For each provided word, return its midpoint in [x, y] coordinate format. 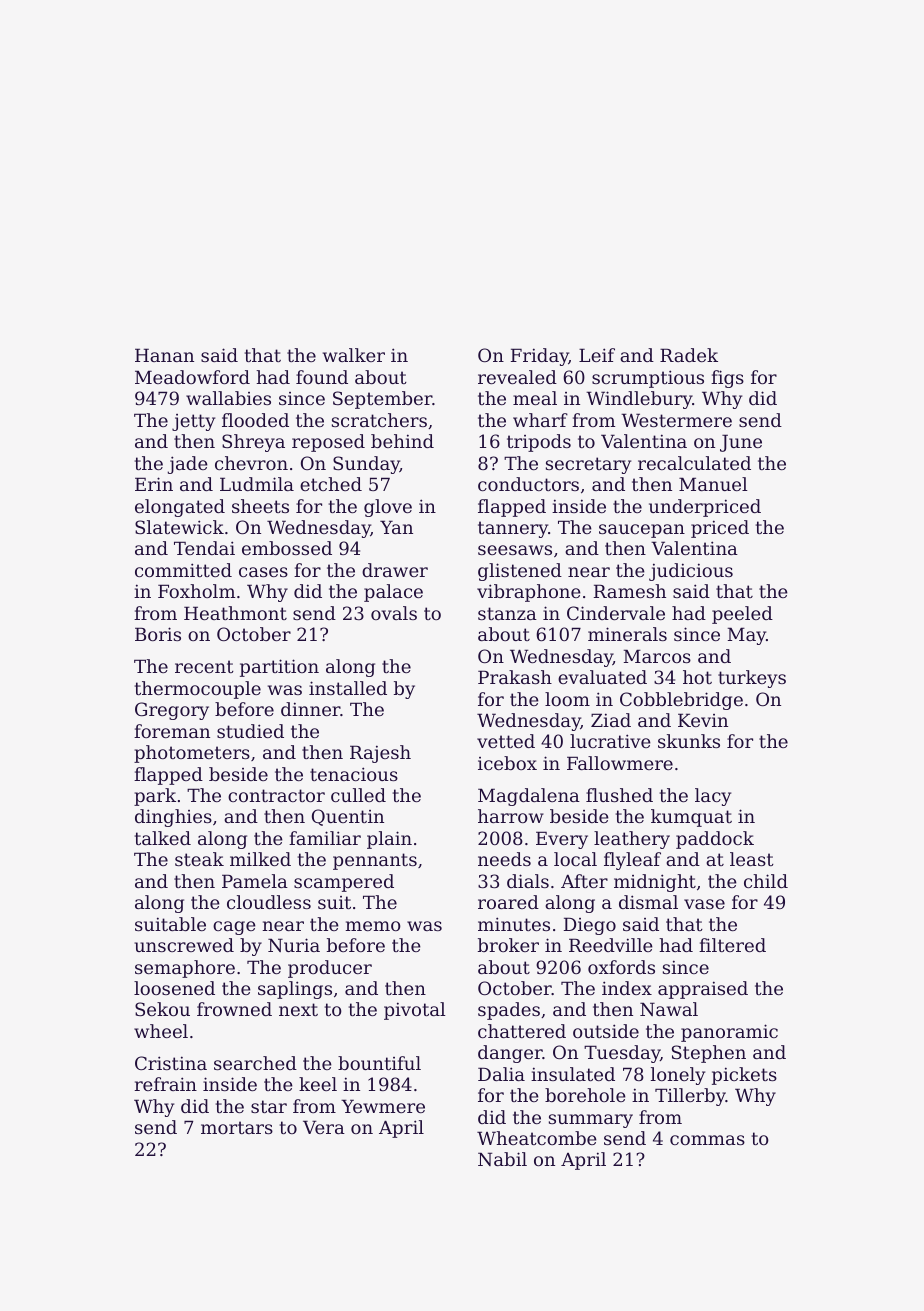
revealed [517, 377]
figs [727, 379]
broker [508, 945]
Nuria [294, 945]
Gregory [172, 711]
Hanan [164, 355]
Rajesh [380, 754]
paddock [715, 840]
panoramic [729, 1033]
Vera [324, 1127]
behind [402, 441]
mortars [237, 1127]
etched [331, 484]
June [741, 443]
